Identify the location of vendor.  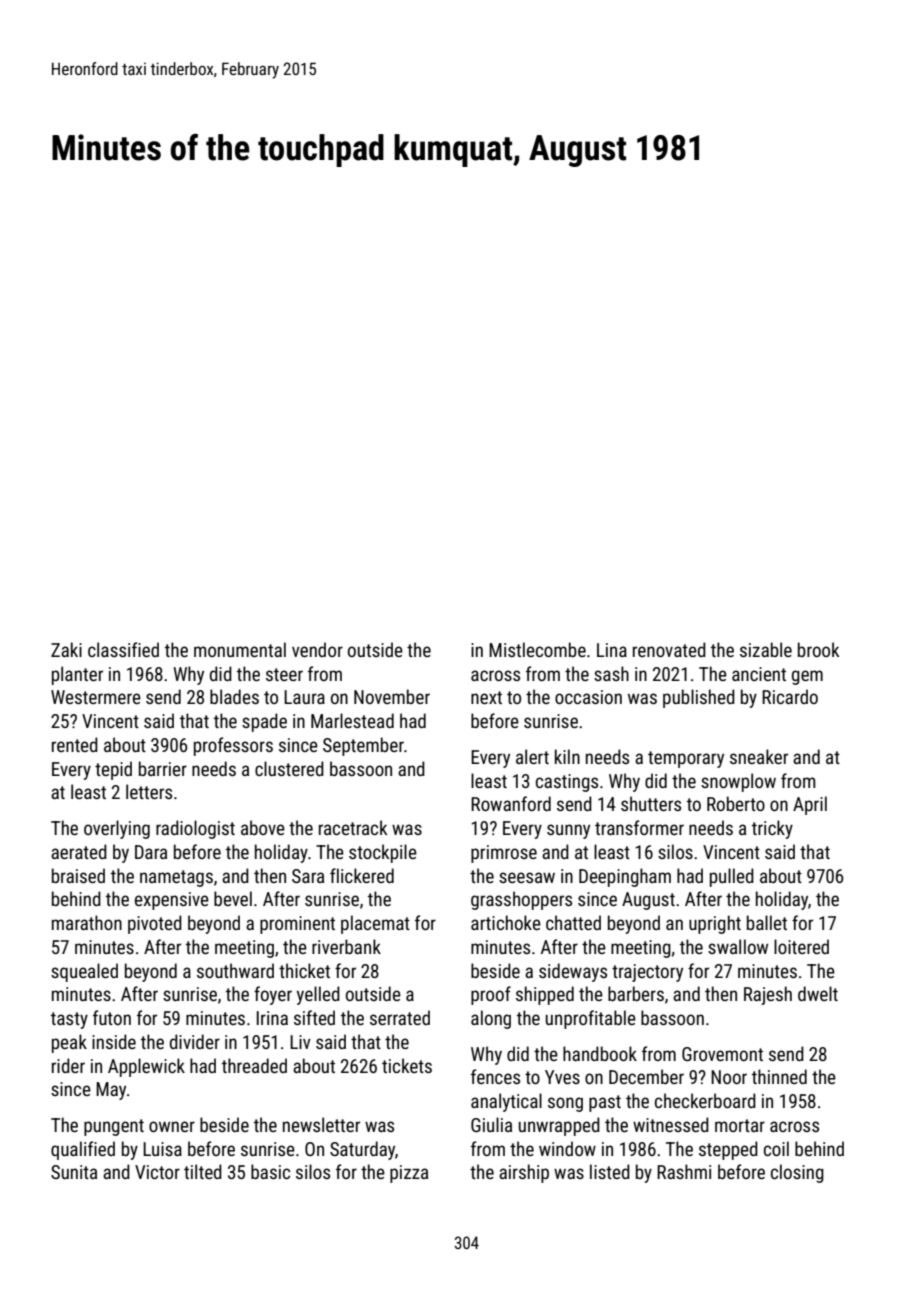
(317, 649).
